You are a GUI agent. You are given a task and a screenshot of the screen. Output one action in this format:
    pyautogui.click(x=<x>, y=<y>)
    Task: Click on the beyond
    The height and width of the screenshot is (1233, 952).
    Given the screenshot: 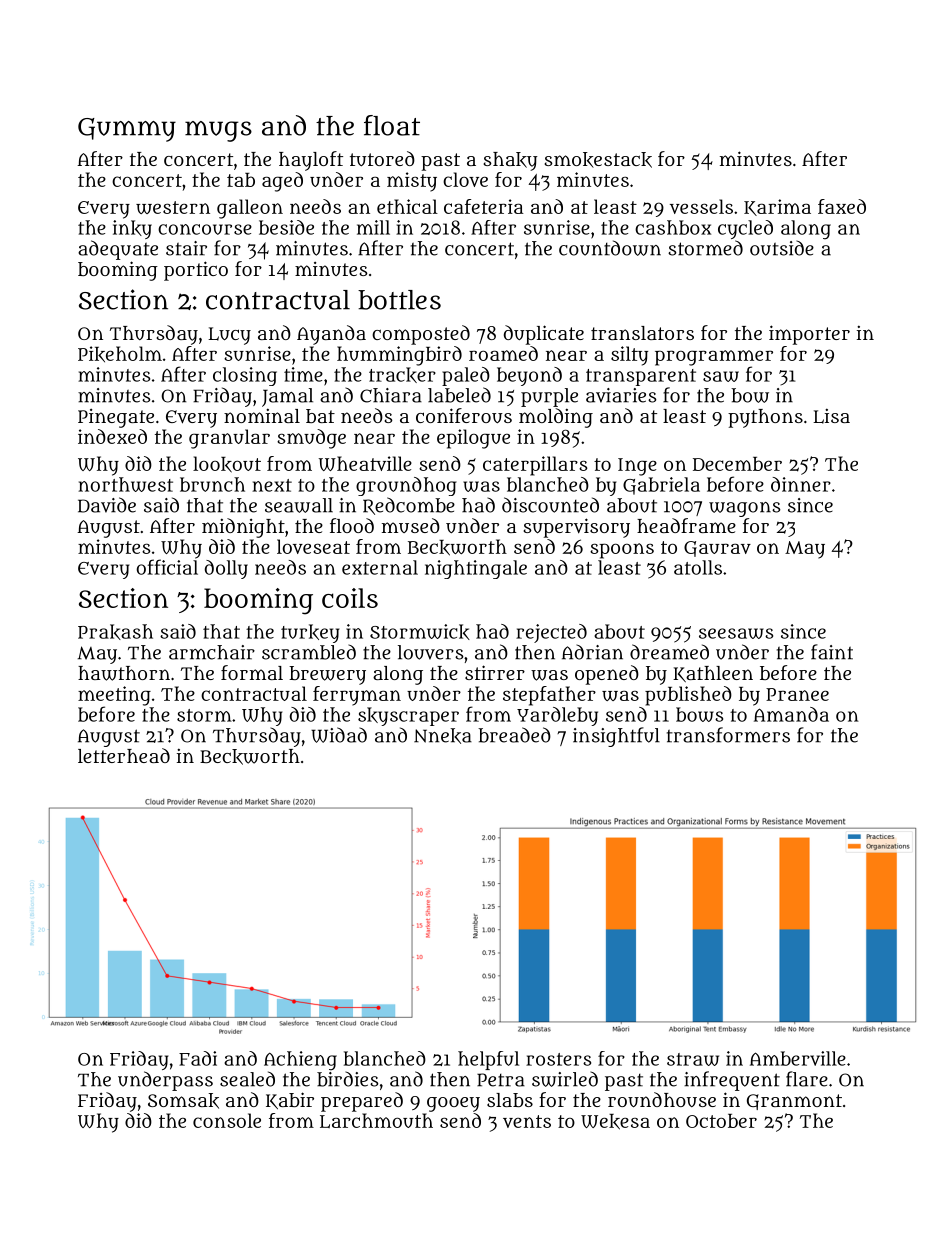 What is the action you would take?
    pyautogui.click(x=529, y=376)
